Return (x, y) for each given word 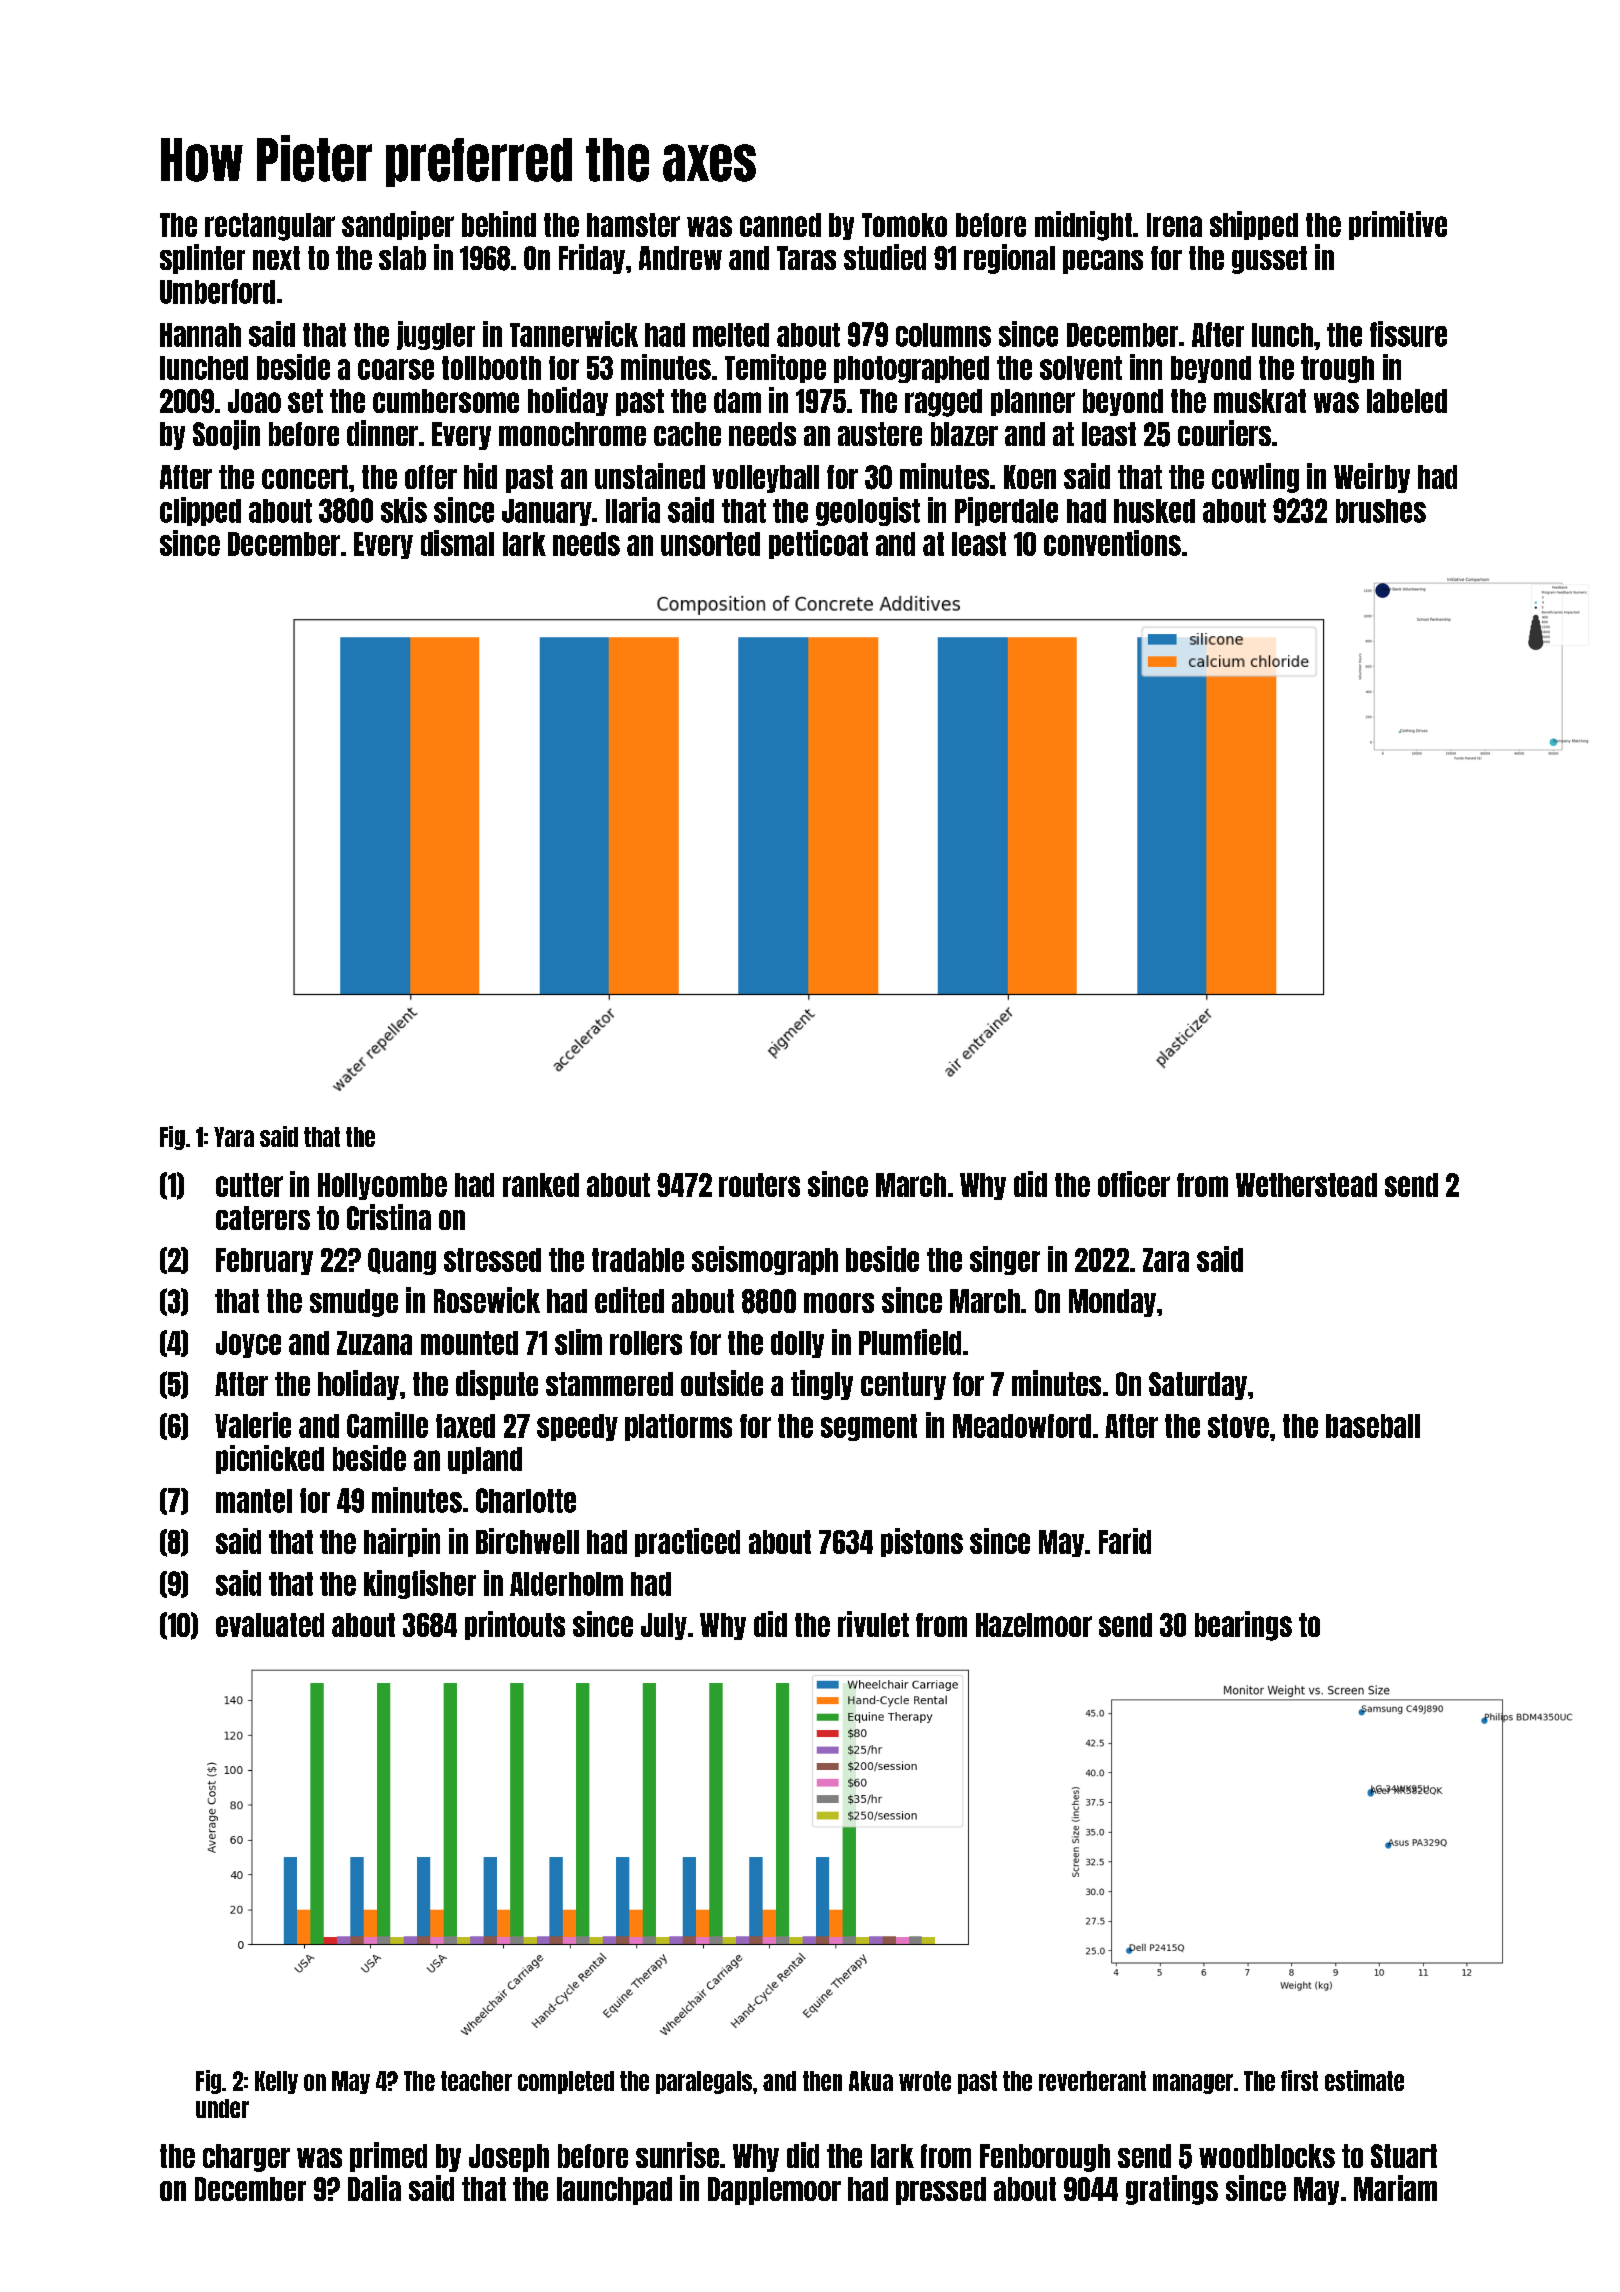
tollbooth (491, 368)
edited (629, 1300)
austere (880, 434)
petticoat (818, 544)
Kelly (276, 2082)
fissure (1408, 334)
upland (485, 1460)
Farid (1125, 1541)
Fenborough (1045, 2158)
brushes (1381, 511)
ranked (541, 1185)
